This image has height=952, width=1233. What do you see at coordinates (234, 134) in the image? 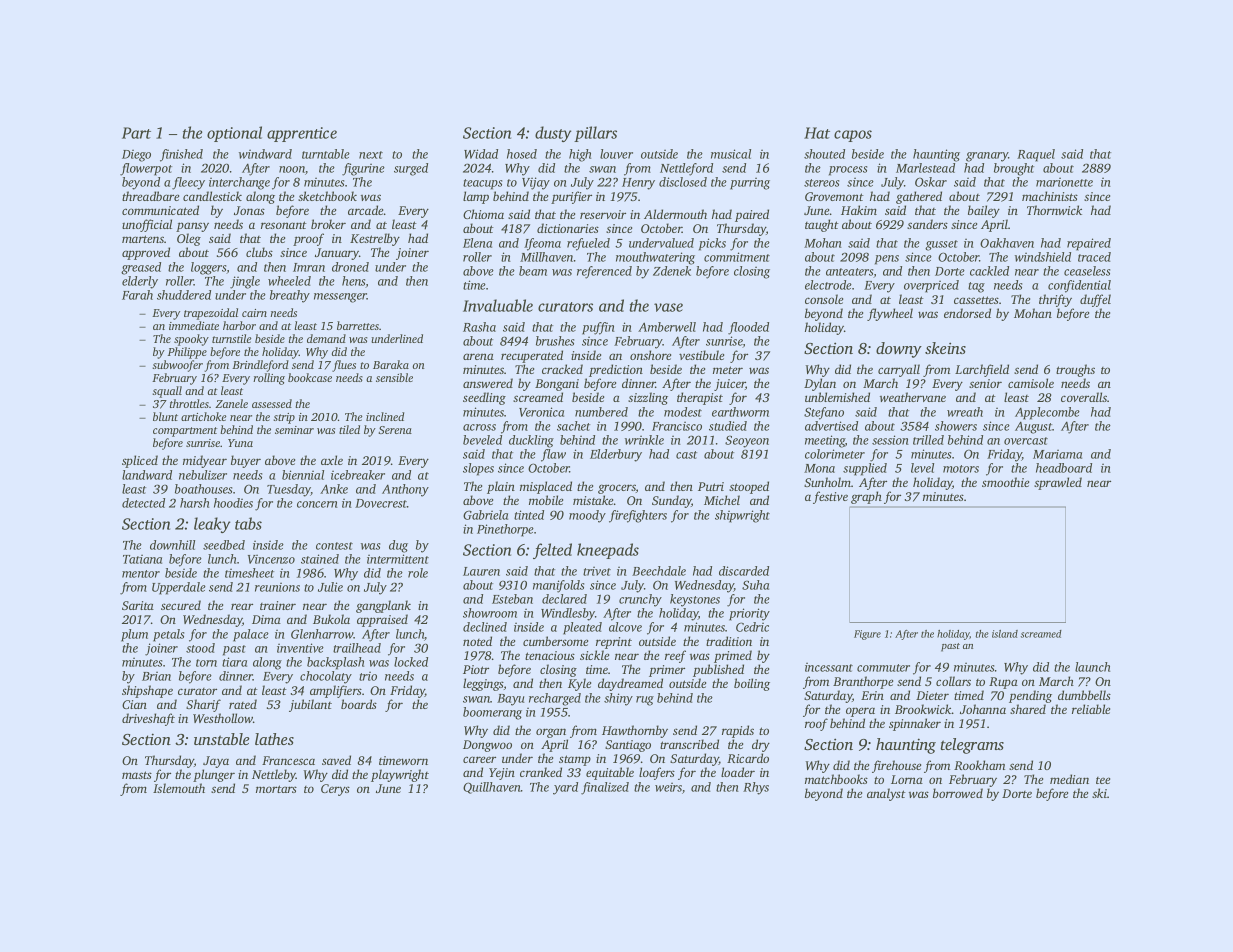
I see `optional` at bounding box center [234, 134].
